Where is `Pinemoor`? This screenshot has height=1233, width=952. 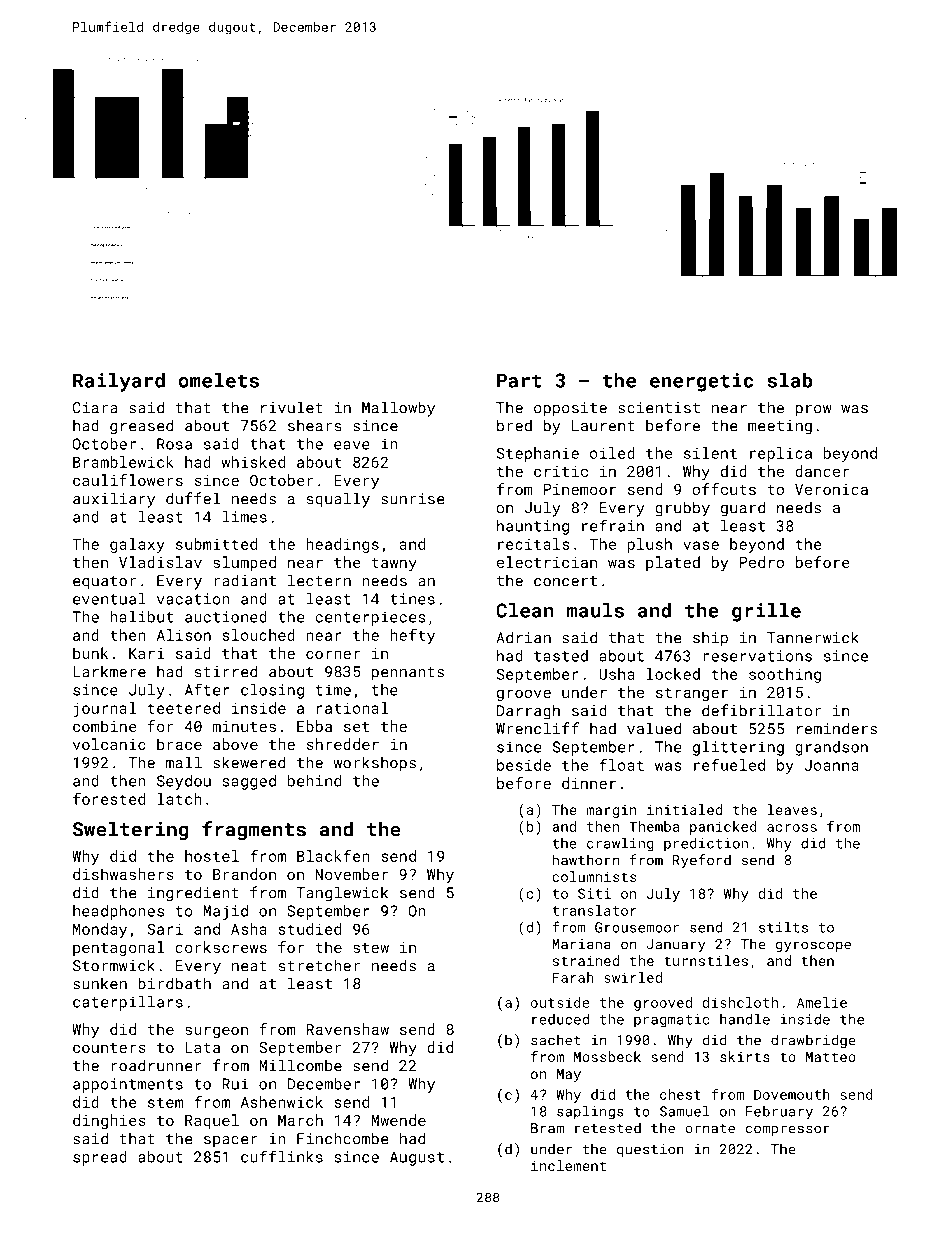 Pinemoor is located at coordinates (580, 489).
